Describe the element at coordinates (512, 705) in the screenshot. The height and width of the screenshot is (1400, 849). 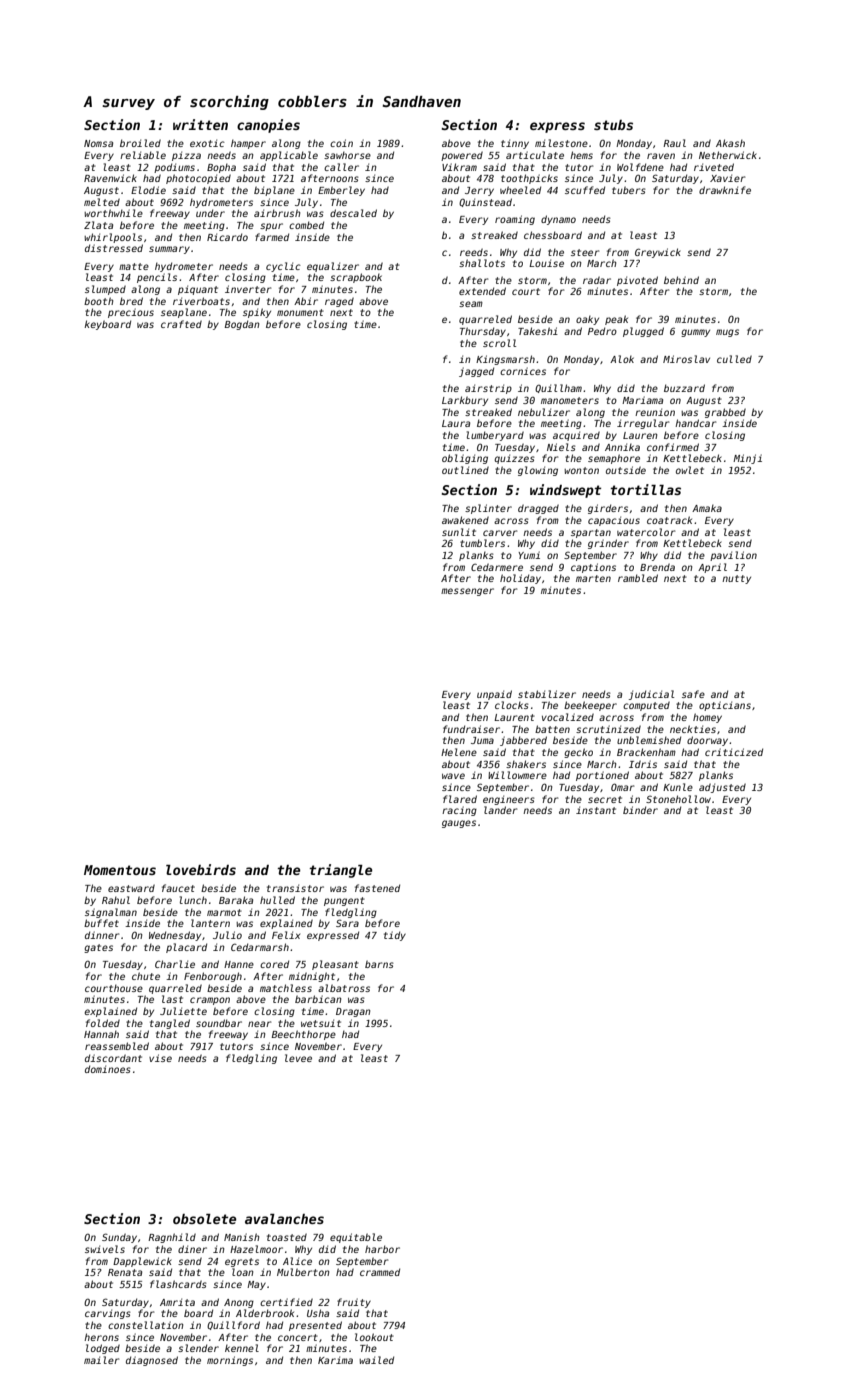
I see `clocks` at that location.
